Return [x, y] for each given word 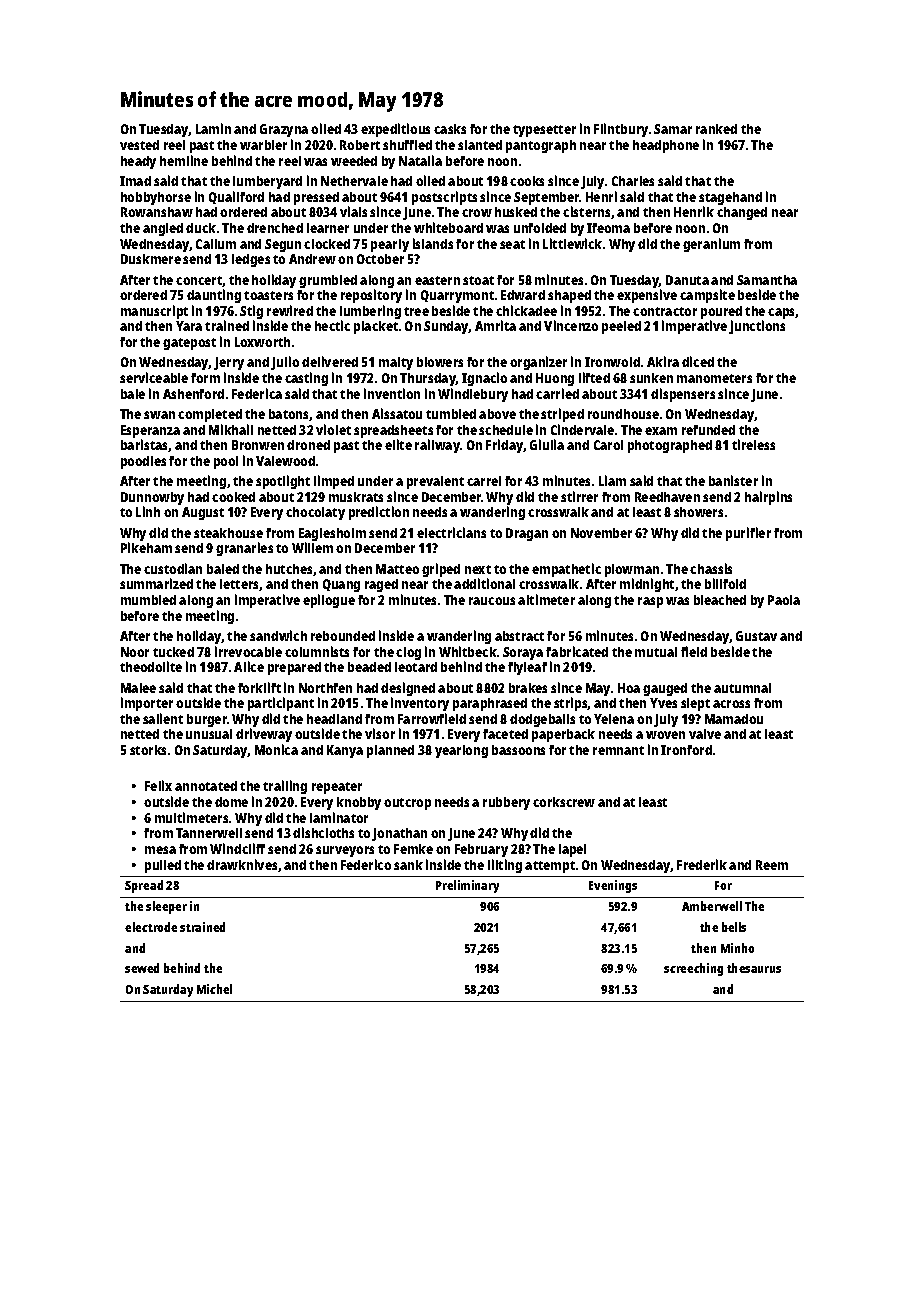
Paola [784, 600]
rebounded [343, 636]
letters [240, 585]
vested [139, 145]
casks [450, 129]
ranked [716, 129]
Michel [214, 989]
